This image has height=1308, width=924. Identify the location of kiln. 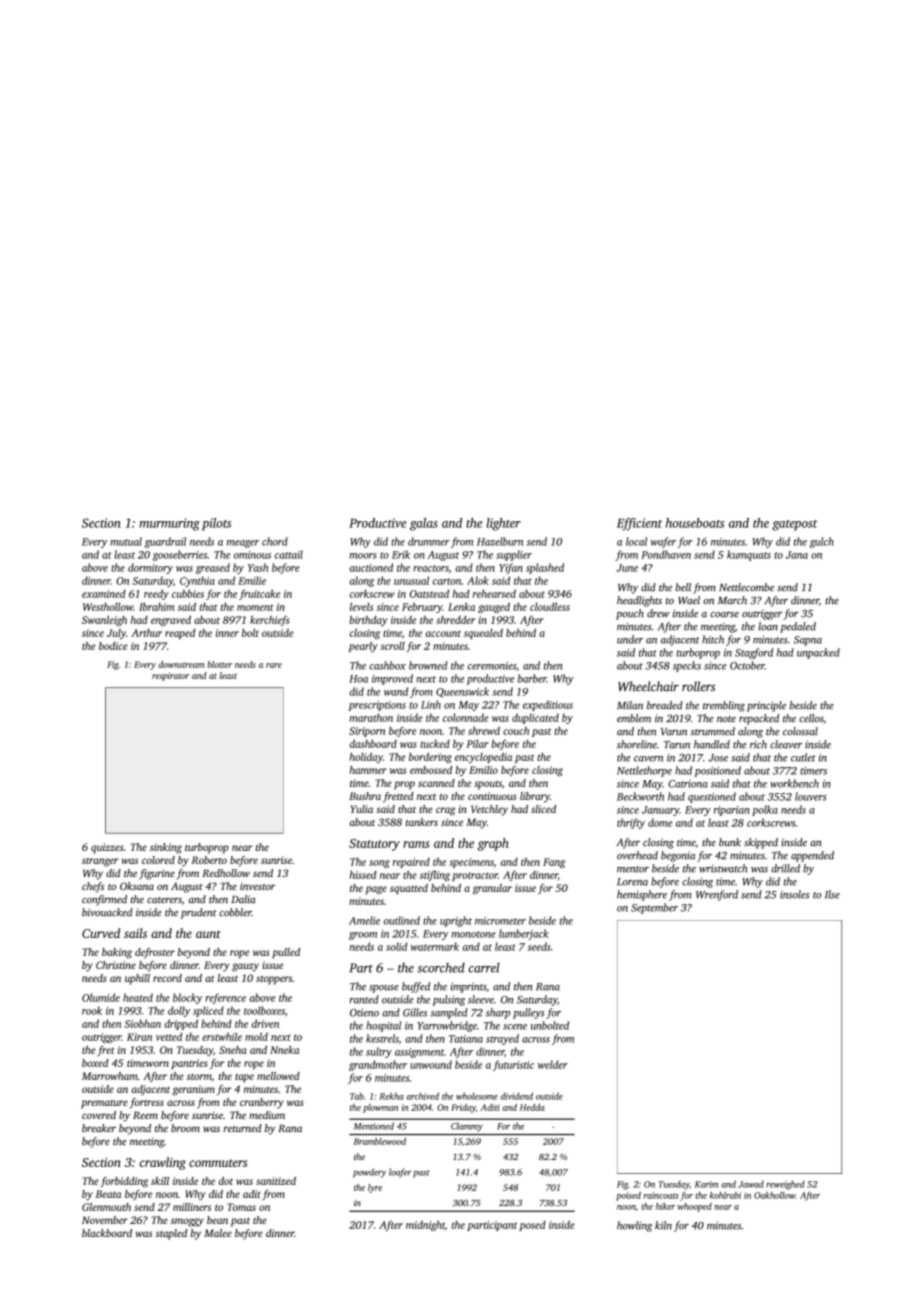
(663, 1225).
